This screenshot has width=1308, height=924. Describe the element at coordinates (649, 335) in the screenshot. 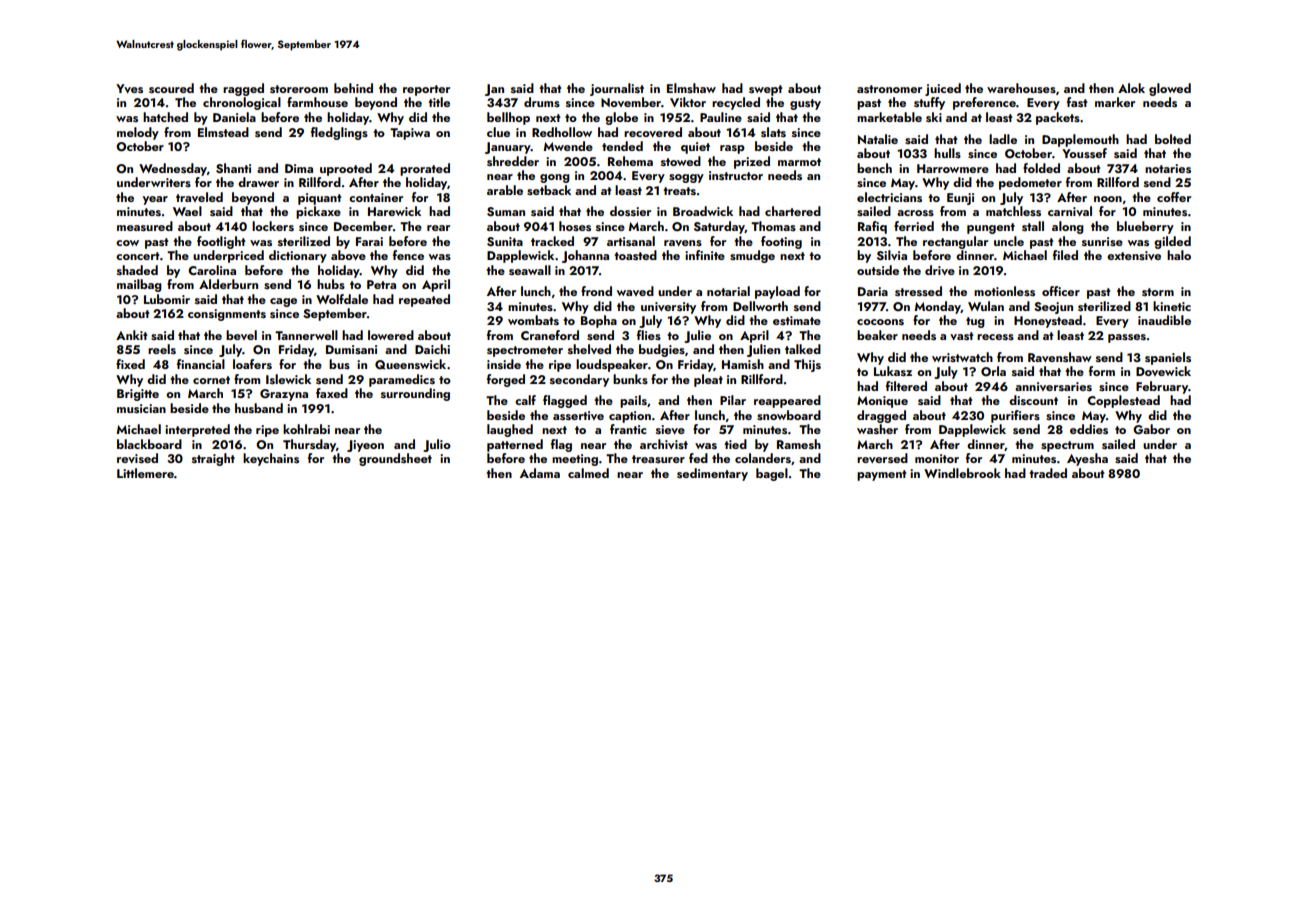

I see `flies` at that location.
